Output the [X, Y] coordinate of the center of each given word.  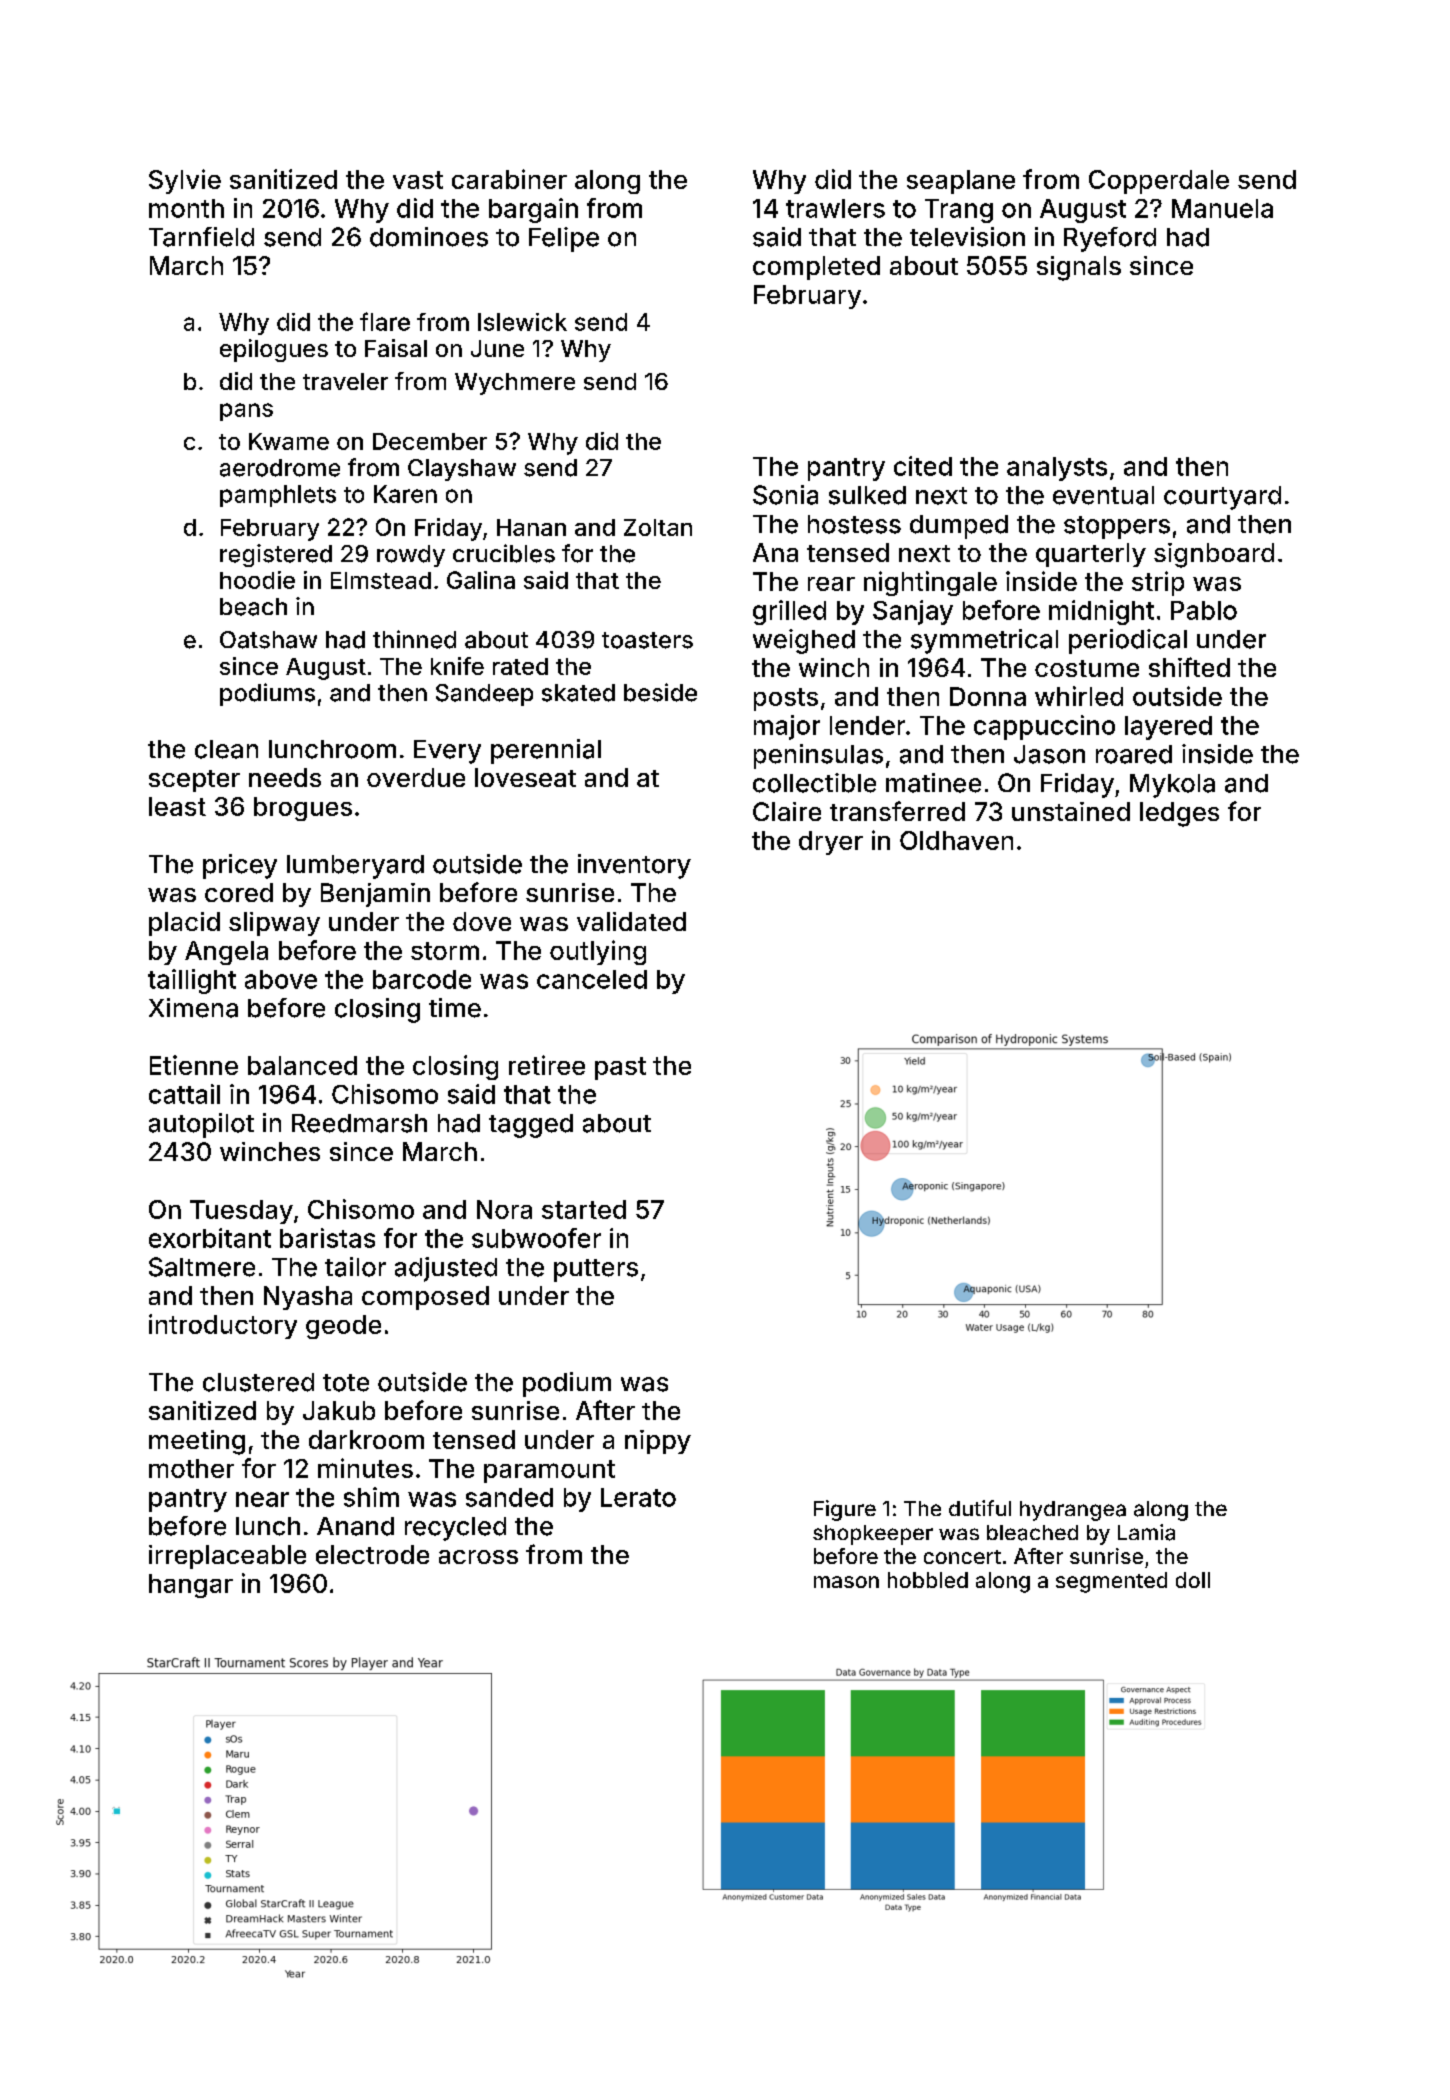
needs [285, 777]
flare [385, 321]
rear [831, 584]
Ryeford [1110, 239]
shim [371, 1497]
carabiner [509, 179]
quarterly [1091, 555]
